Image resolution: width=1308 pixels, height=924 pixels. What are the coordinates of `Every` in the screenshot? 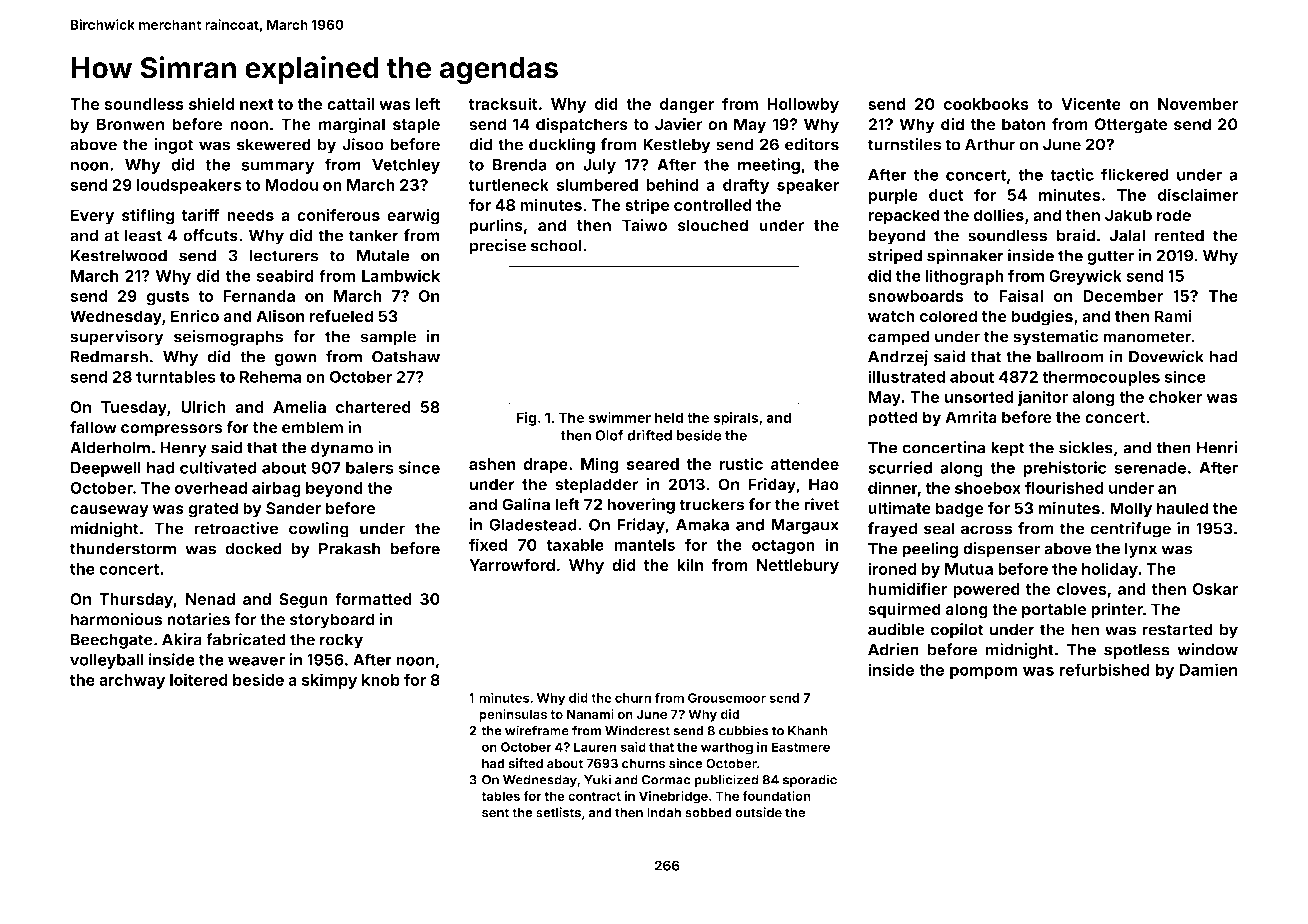 It's located at (92, 217).
